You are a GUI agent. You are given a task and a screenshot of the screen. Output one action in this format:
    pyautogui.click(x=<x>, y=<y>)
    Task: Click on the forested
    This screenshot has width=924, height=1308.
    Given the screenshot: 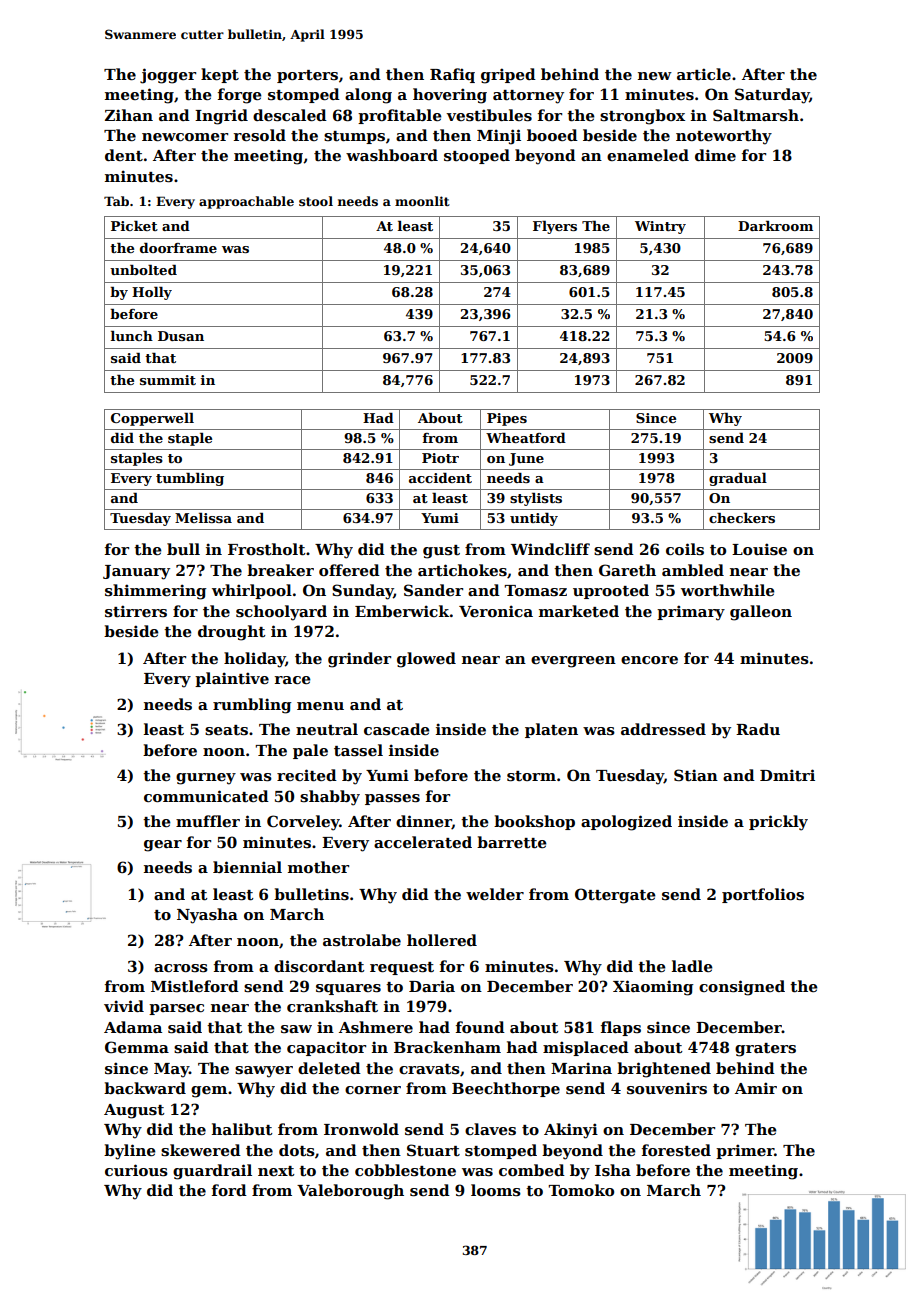 What is the action you would take?
    pyautogui.click(x=676, y=1150)
